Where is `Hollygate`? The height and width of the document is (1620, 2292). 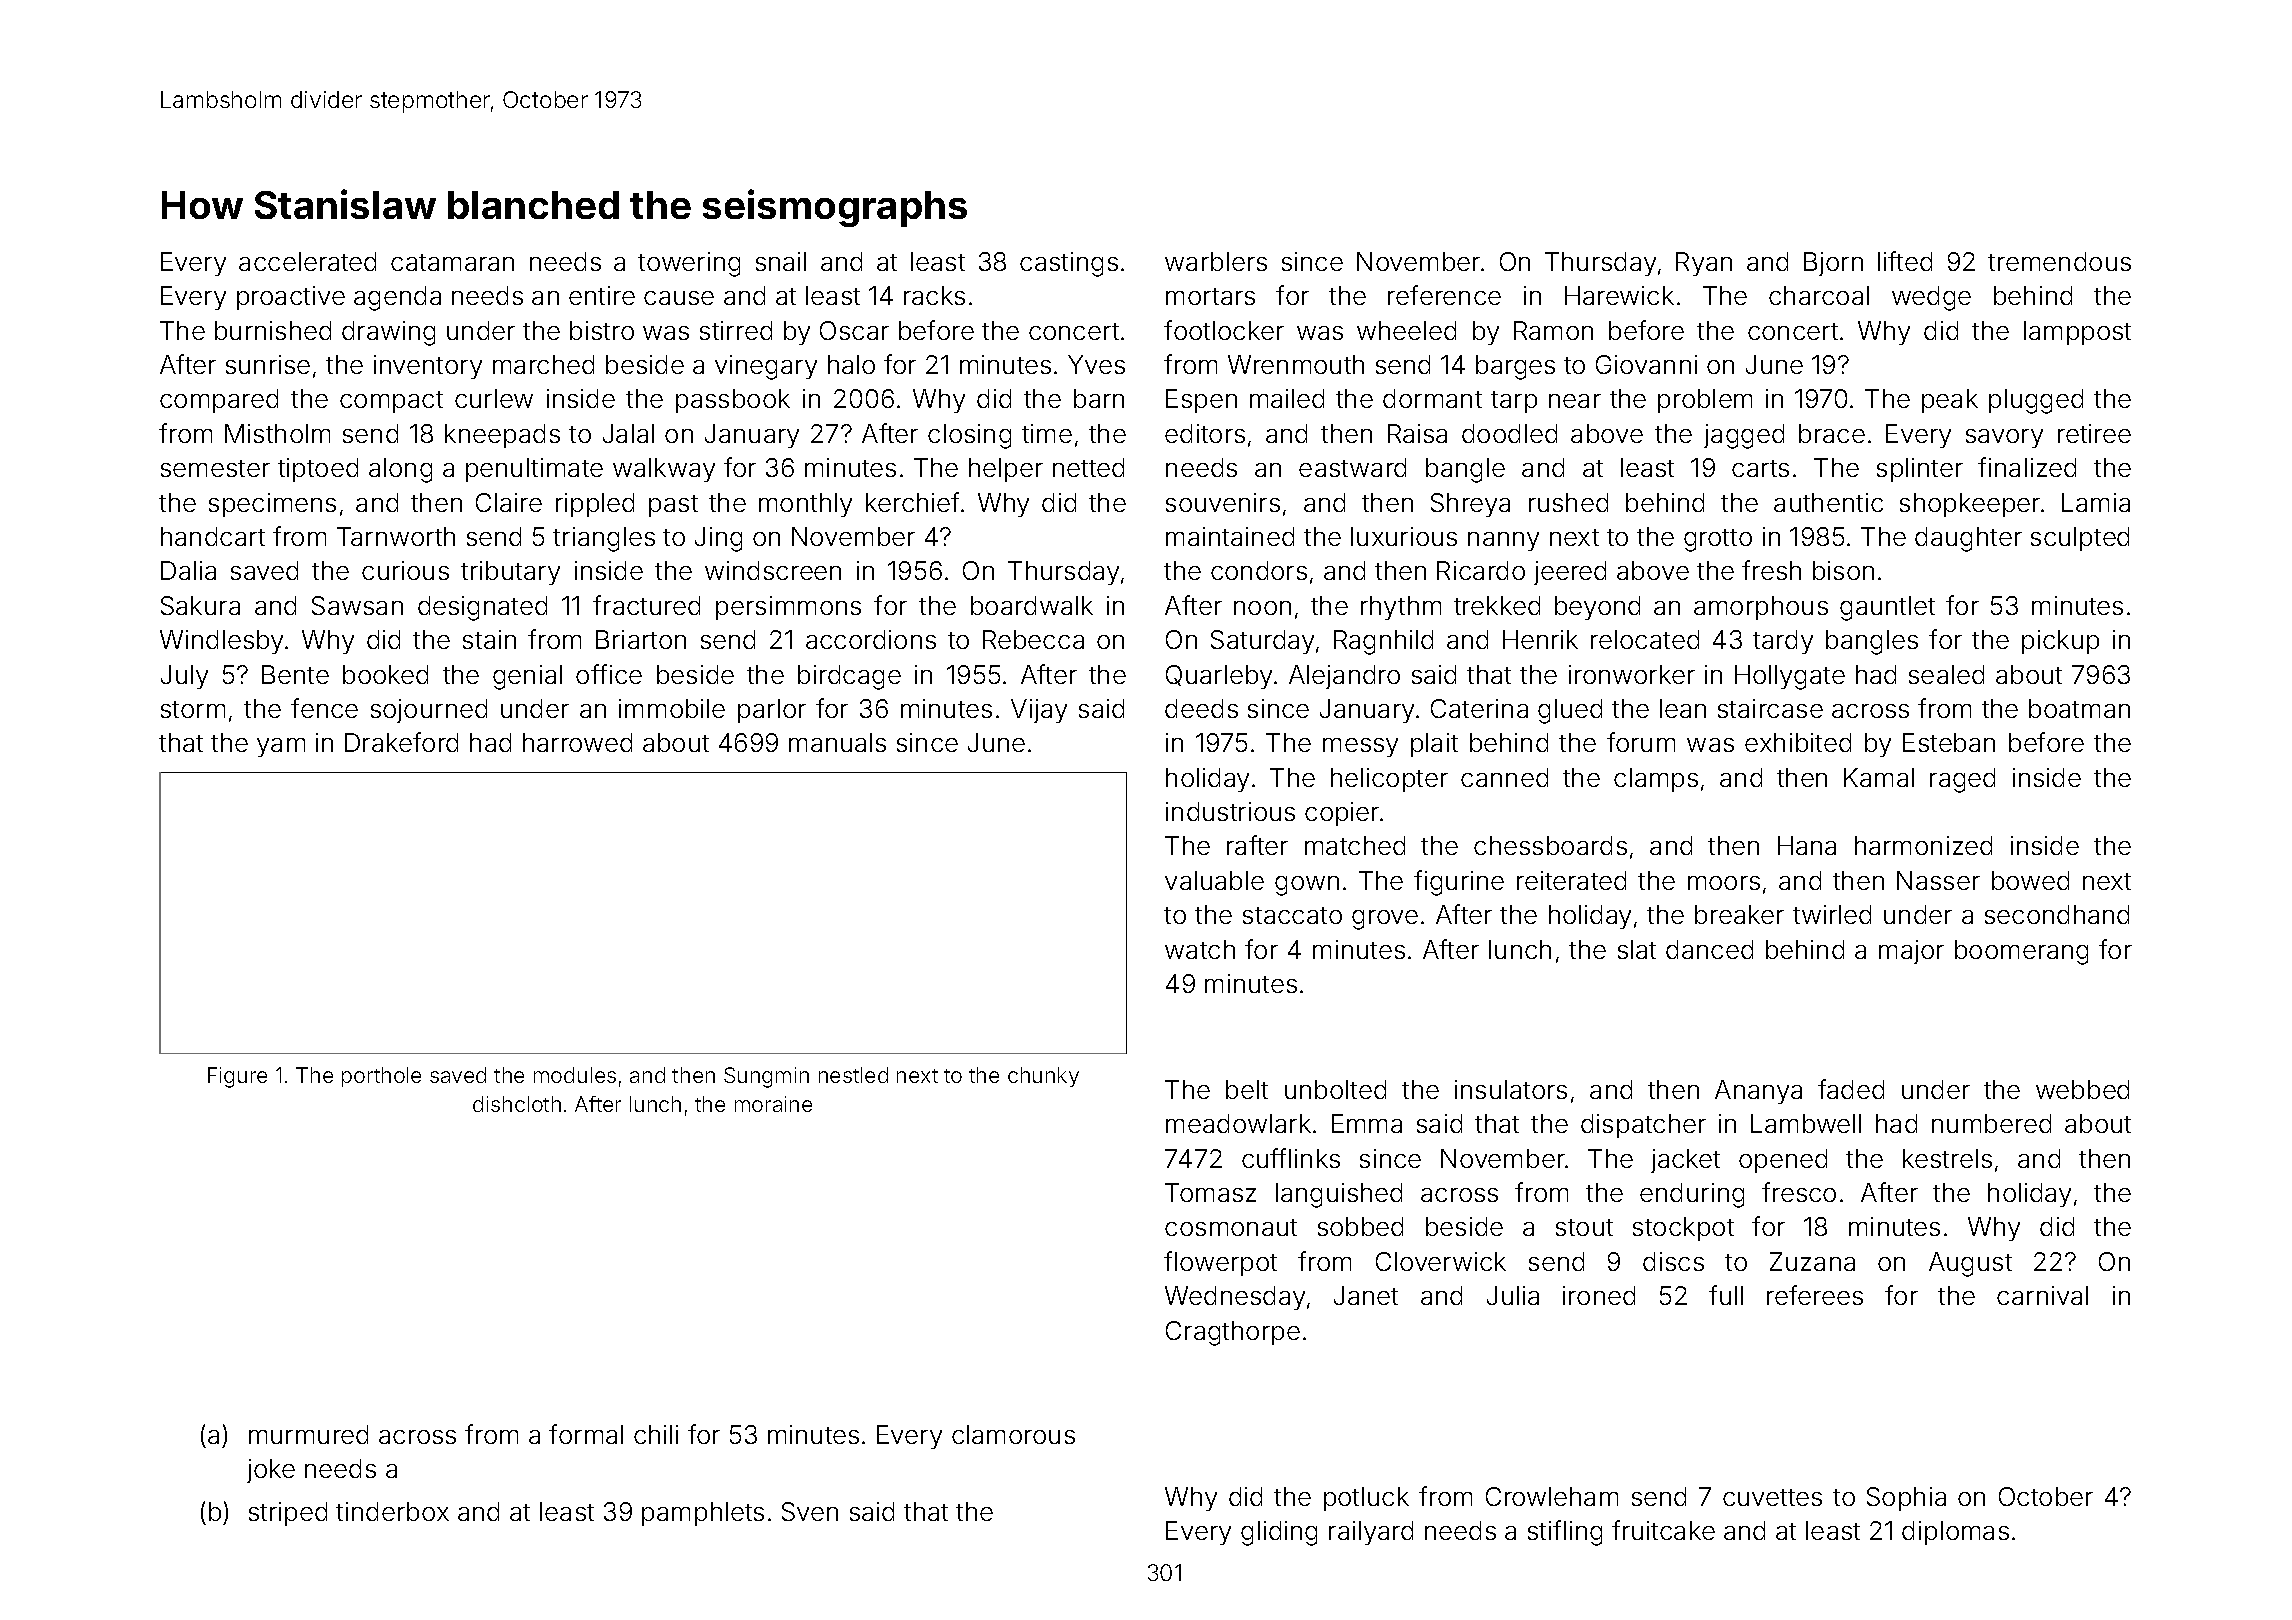
Hollygate is located at coordinates (1790, 677).
